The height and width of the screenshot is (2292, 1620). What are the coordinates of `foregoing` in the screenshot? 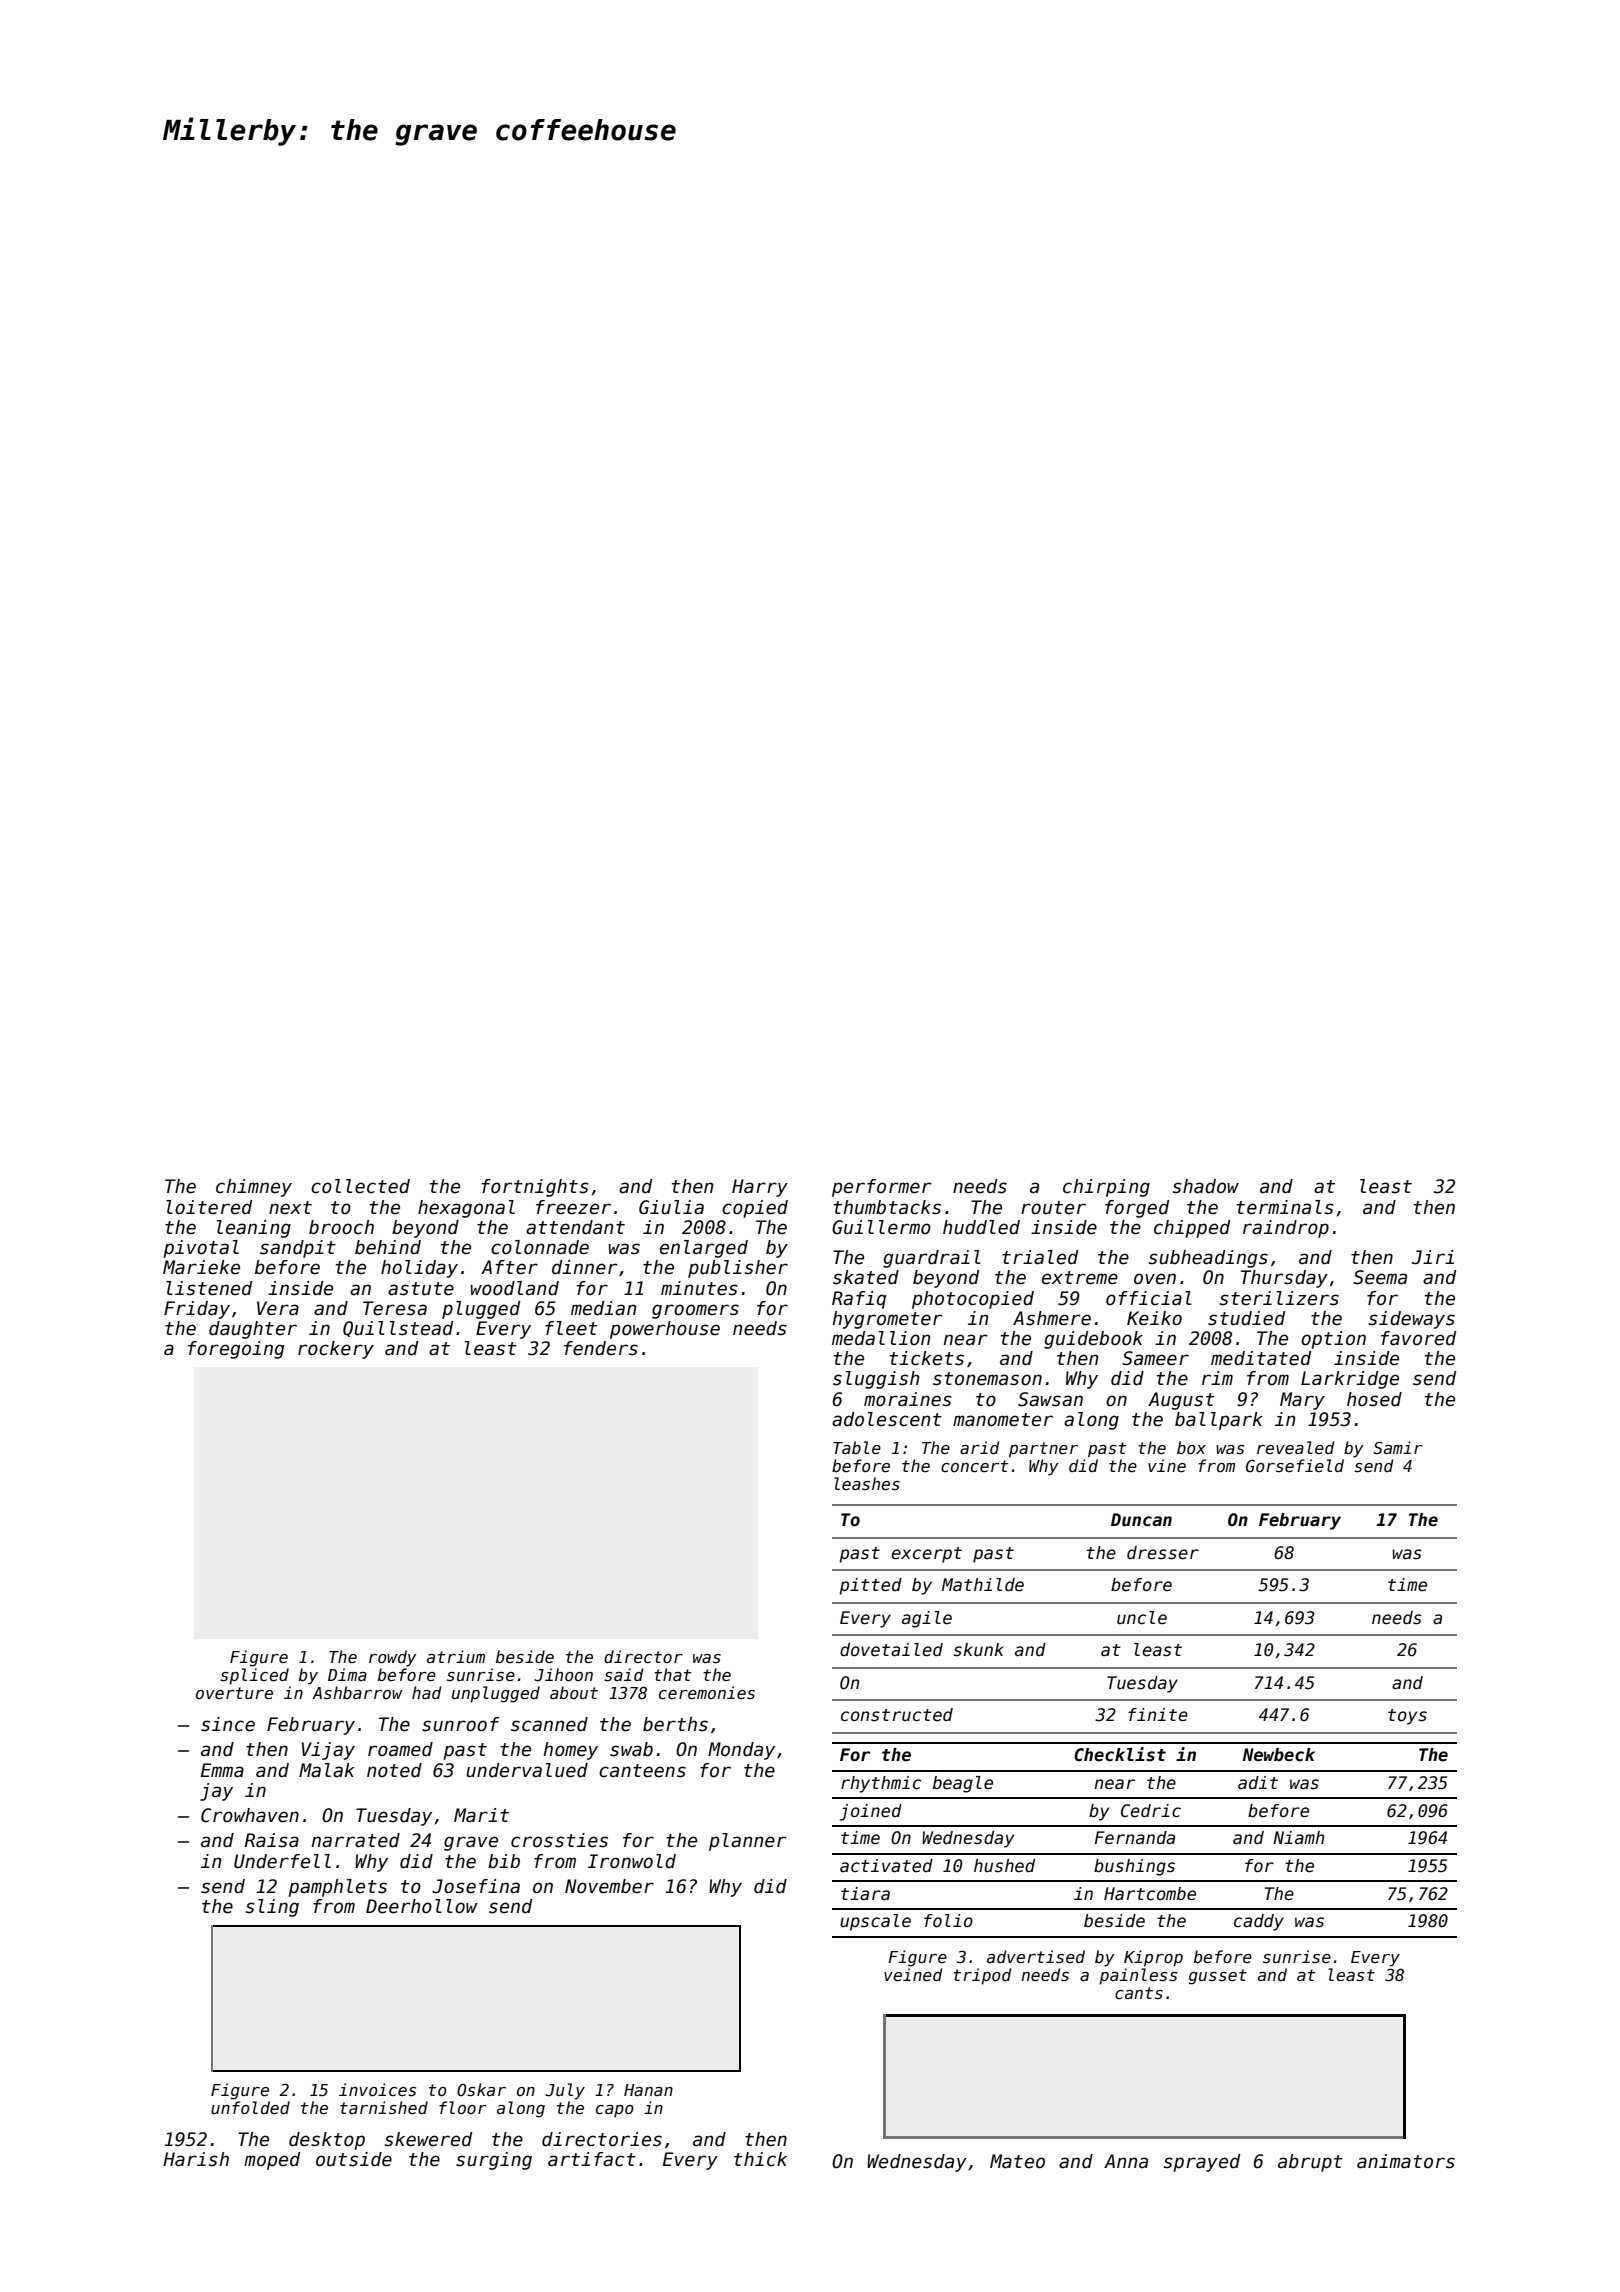 It's located at (236, 1350).
